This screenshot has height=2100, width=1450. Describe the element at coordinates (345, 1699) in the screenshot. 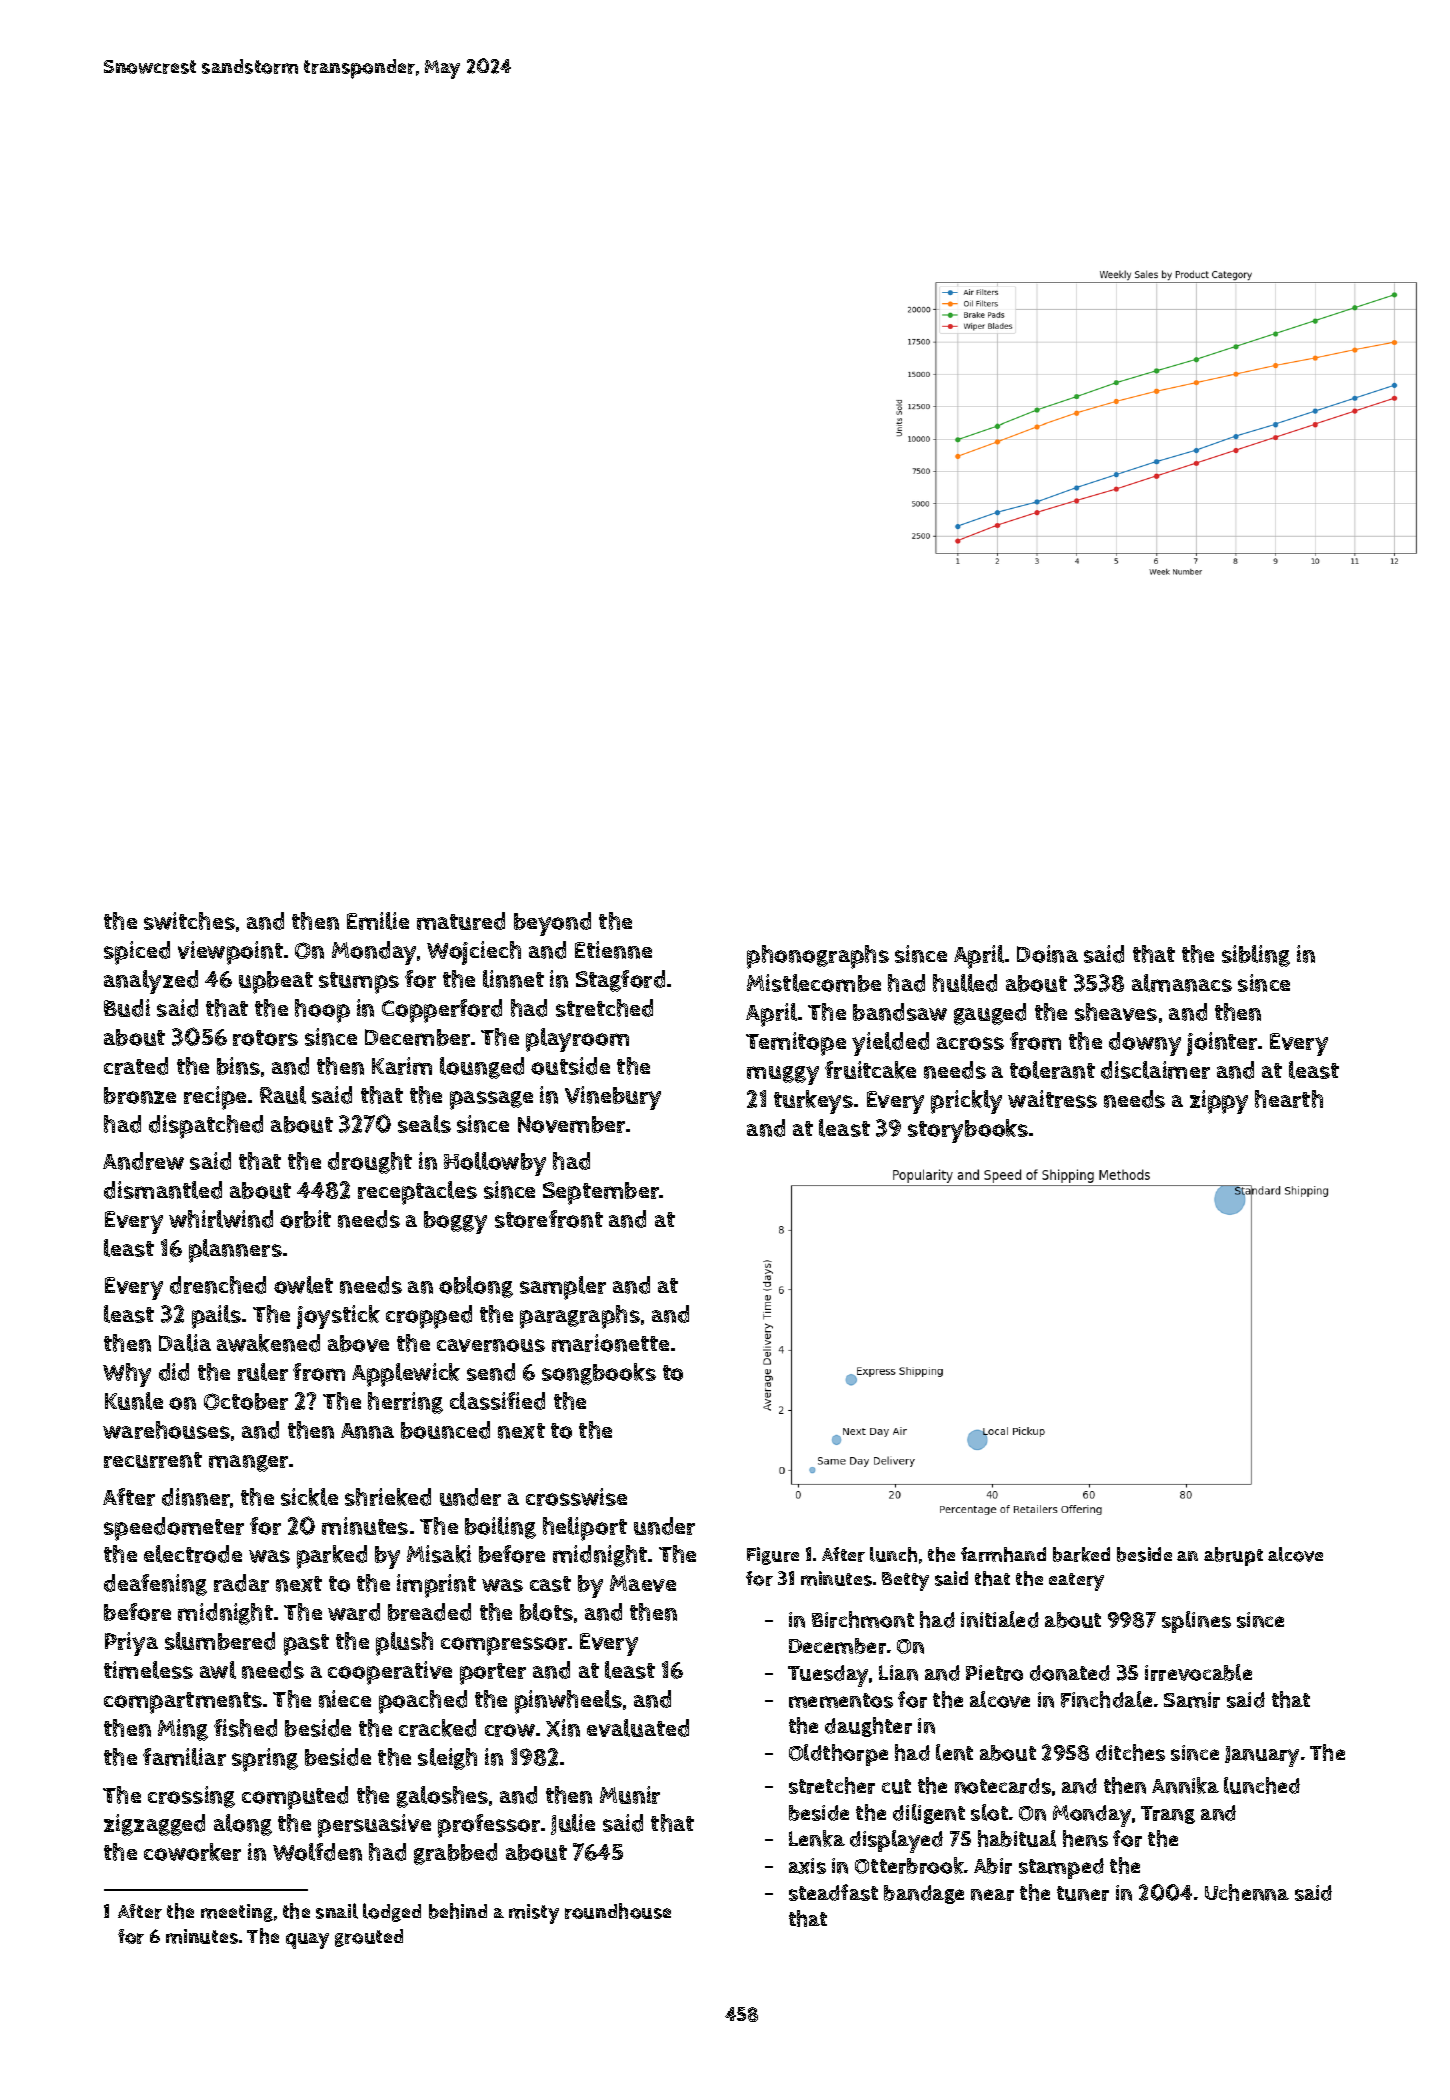

I see `niece` at that location.
